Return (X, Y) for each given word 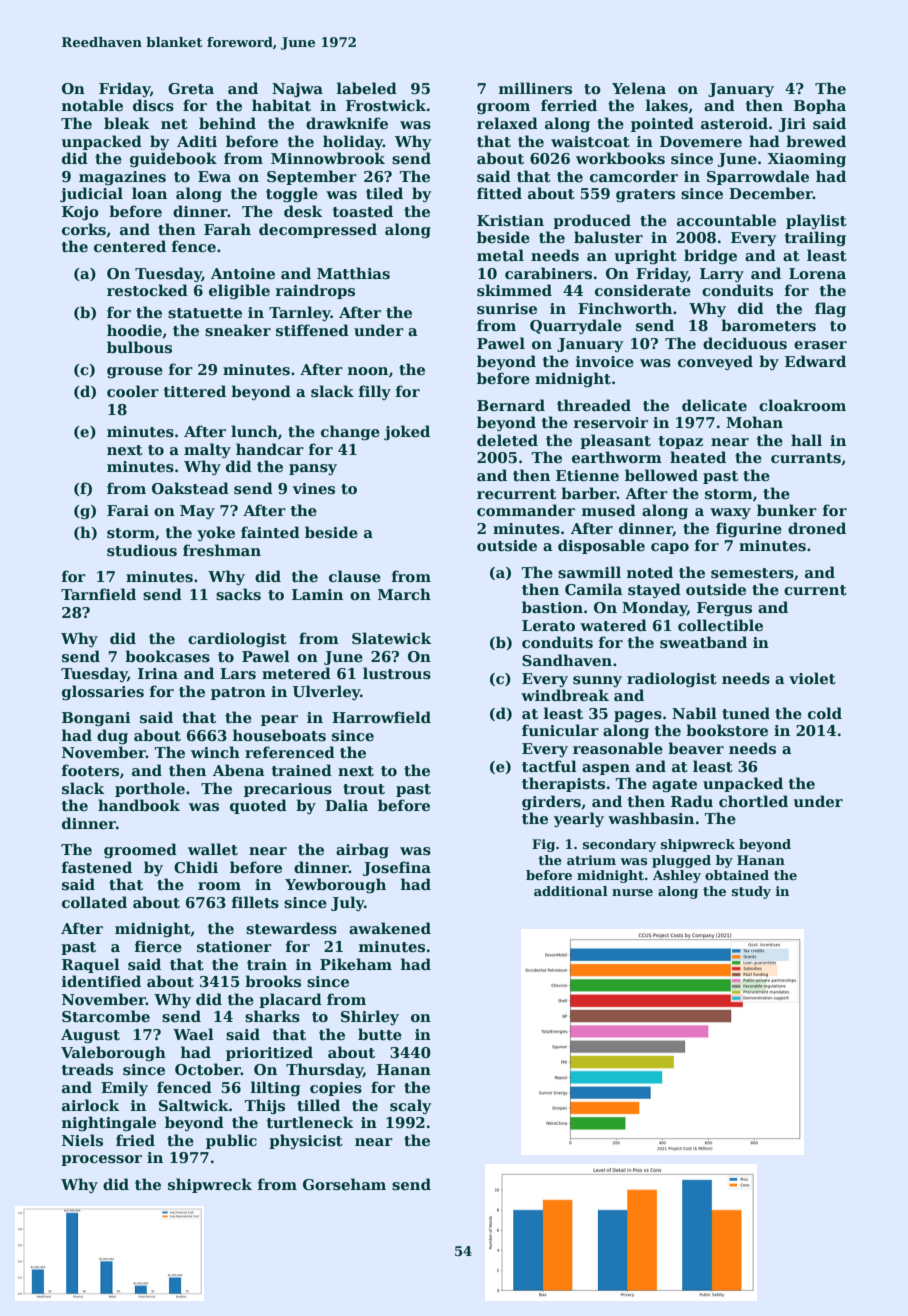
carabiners (548, 273)
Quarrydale (576, 326)
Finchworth (625, 308)
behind (227, 123)
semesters (752, 573)
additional (571, 891)
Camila (594, 589)
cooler (133, 391)
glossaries (103, 692)
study (751, 892)
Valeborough (113, 1053)
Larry (722, 275)
